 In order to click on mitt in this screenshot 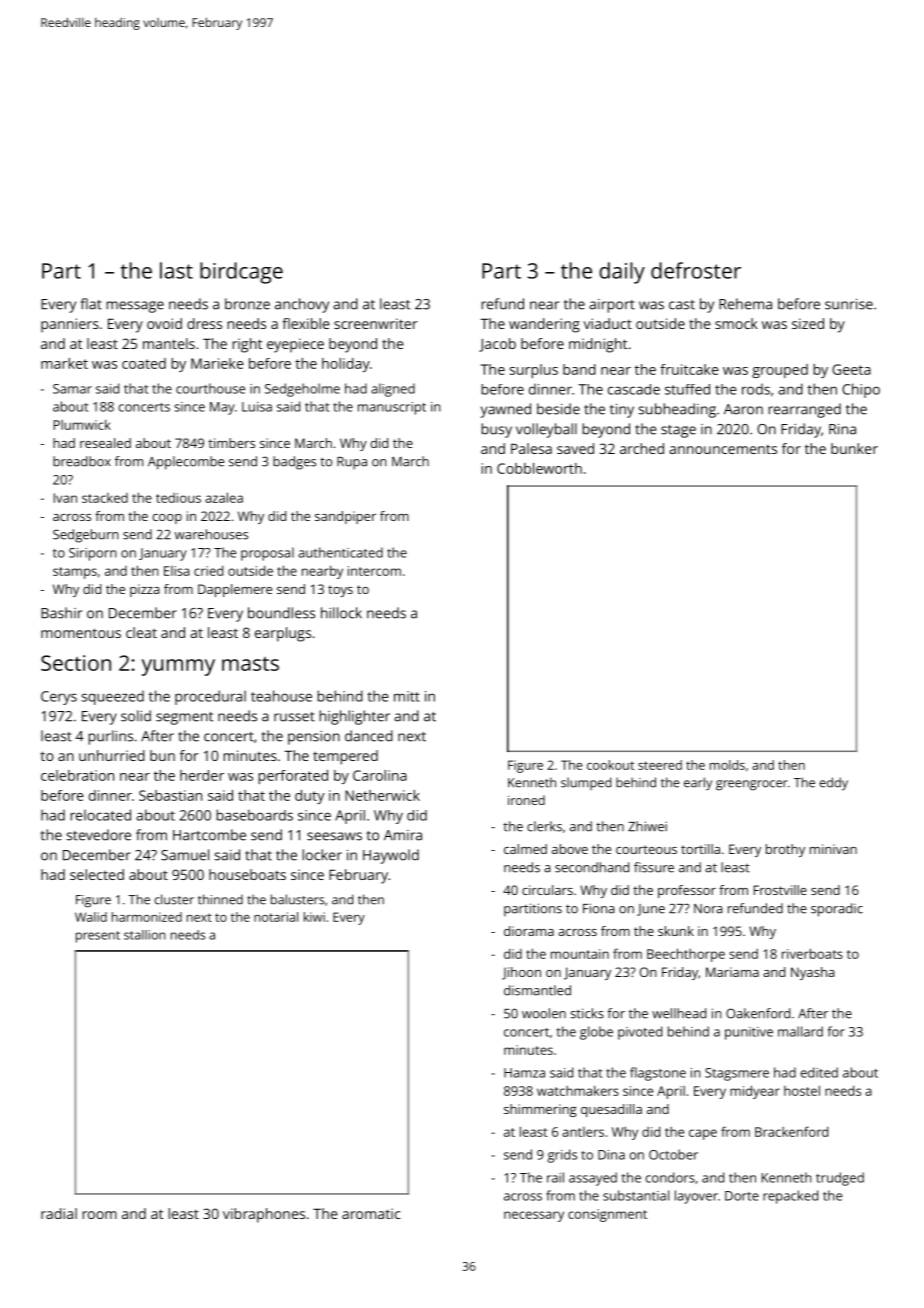, I will do `click(407, 696)`.
